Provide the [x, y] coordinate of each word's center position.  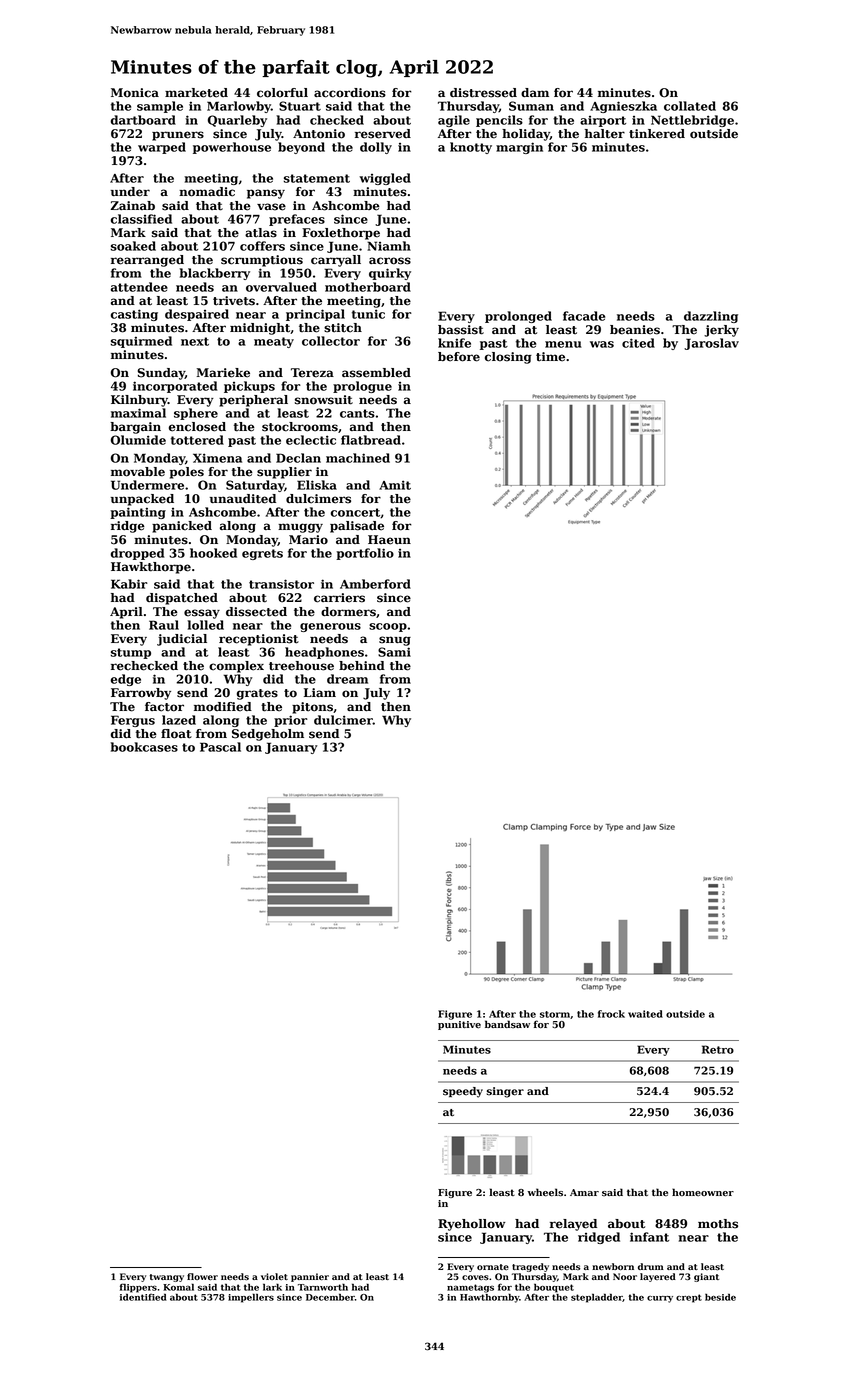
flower [202, 1276]
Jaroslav [711, 344]
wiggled [385, 179]
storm [555, 1014]
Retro [718, 1049]
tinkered [657, 134]
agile [454, 121]
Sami [394, 652]
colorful [282, 93]
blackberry [215, 274]
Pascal [220, 747]
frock [611, 1014]
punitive [459, 1025]
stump [131, 653]
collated [690, 106]
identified [143, 1297]
